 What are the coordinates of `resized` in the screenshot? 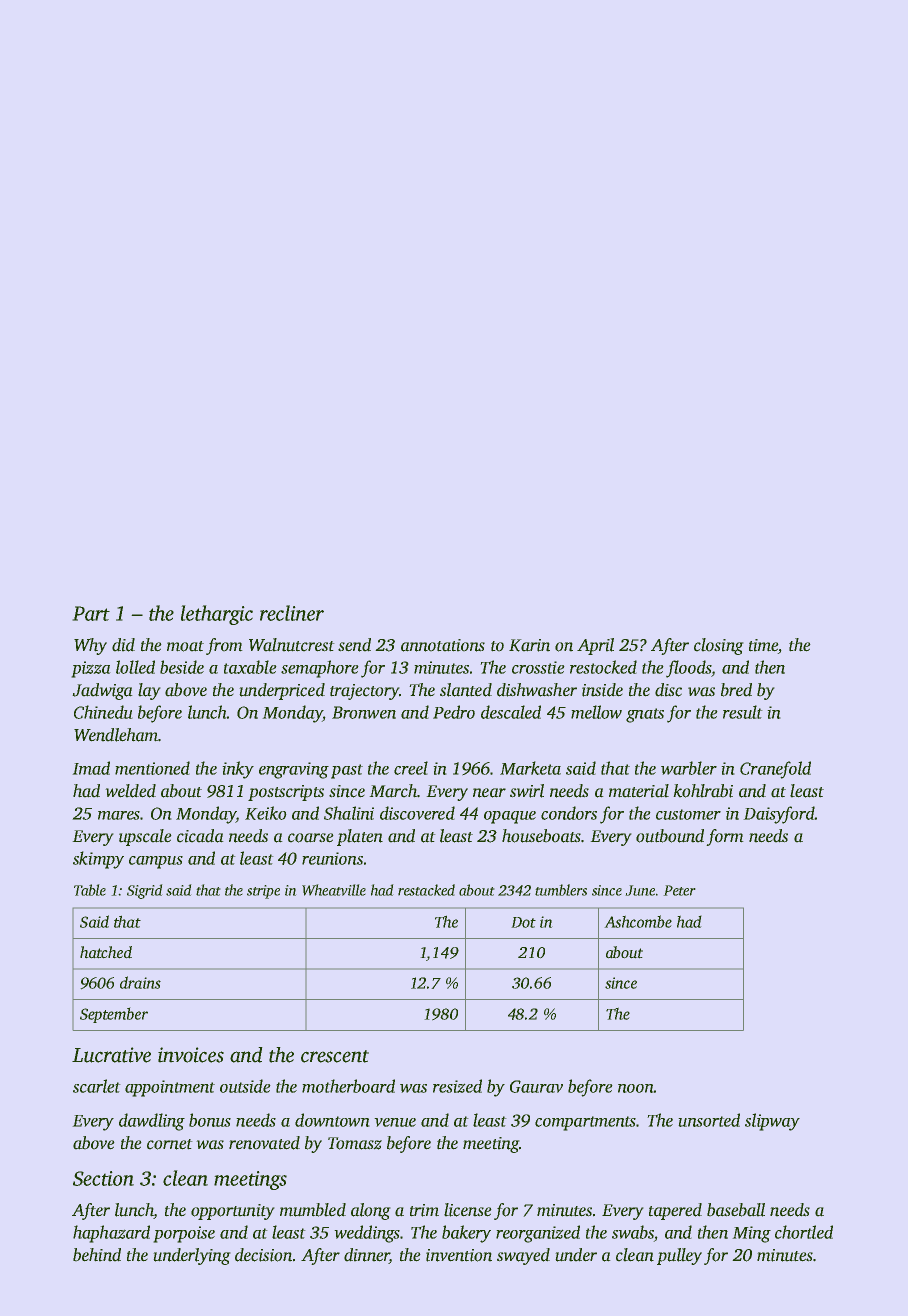 It's located at (457, 1086).
